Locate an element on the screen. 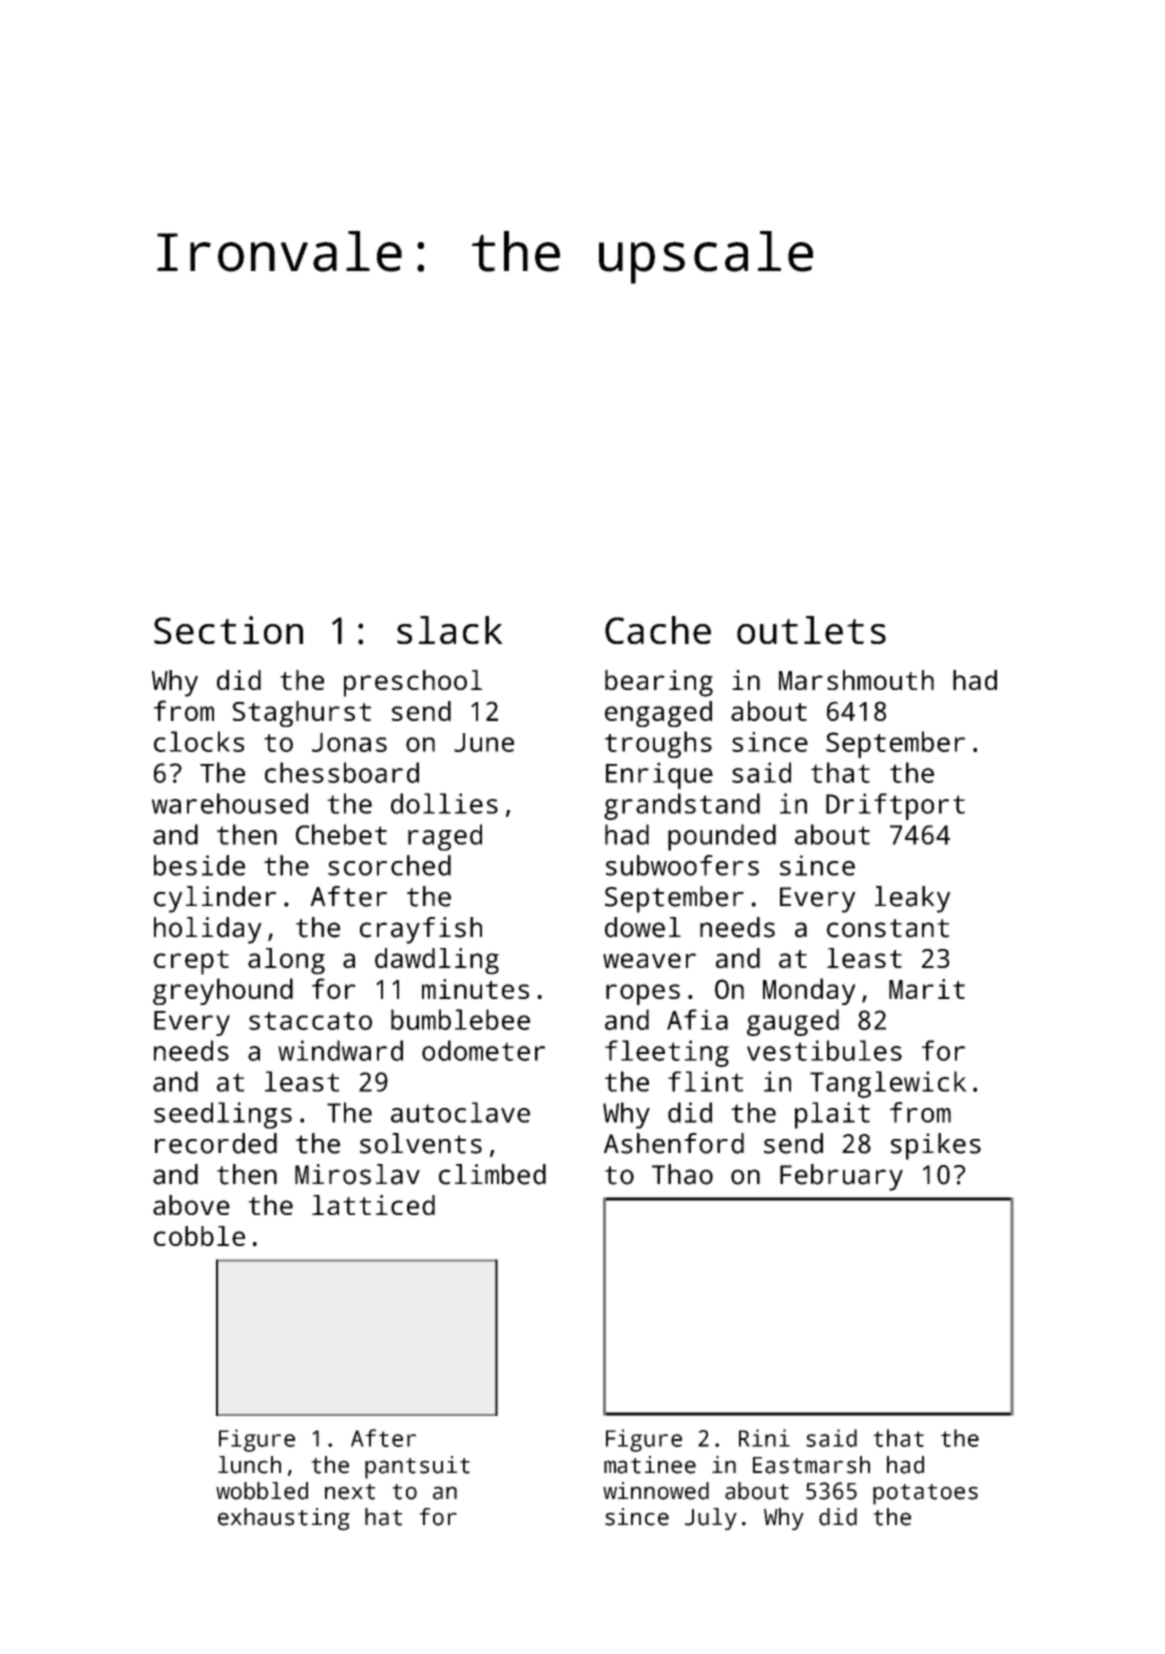  Cache is located at coordinates (658, 630).
